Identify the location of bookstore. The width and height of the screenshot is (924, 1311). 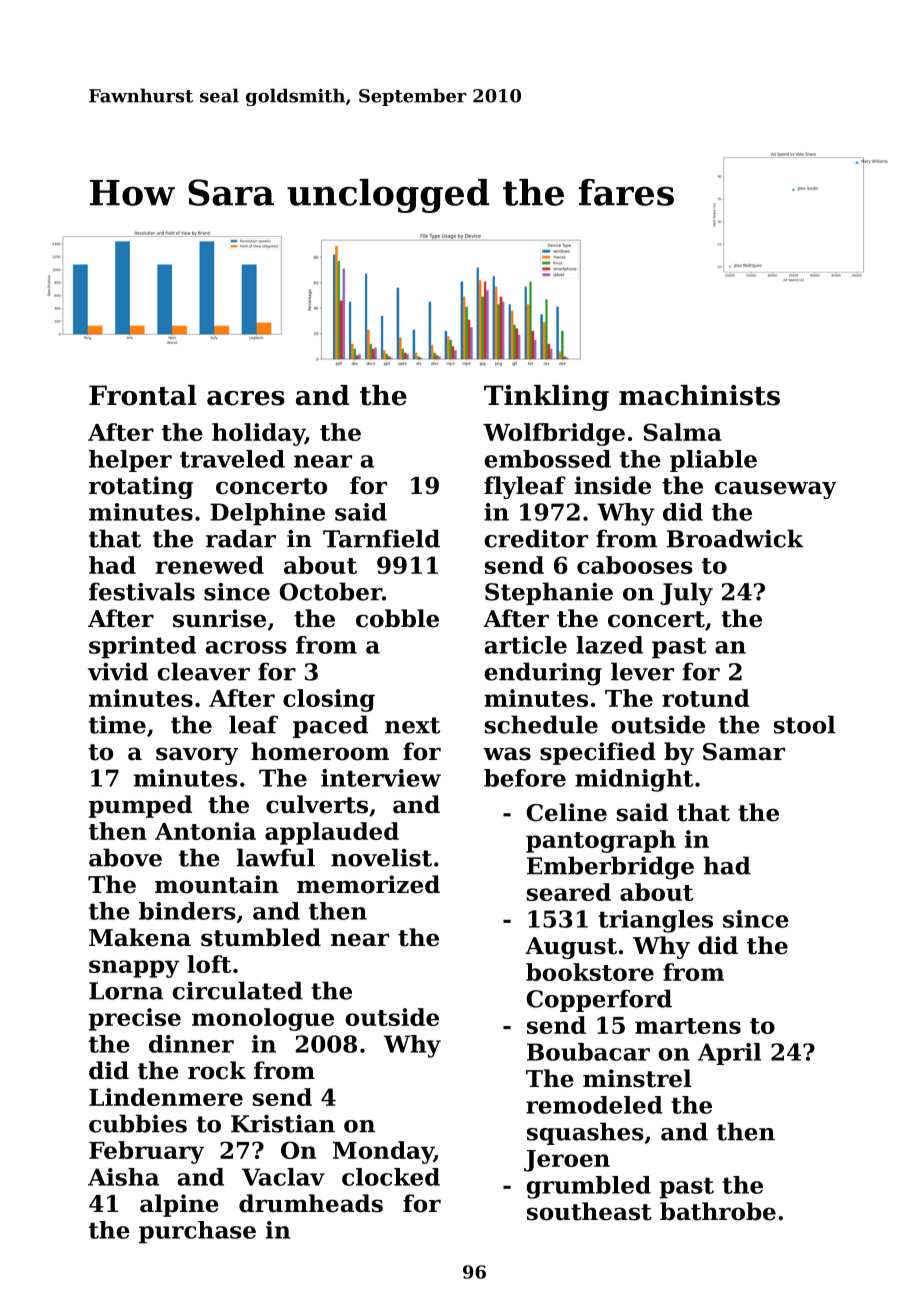
(590, 972).
